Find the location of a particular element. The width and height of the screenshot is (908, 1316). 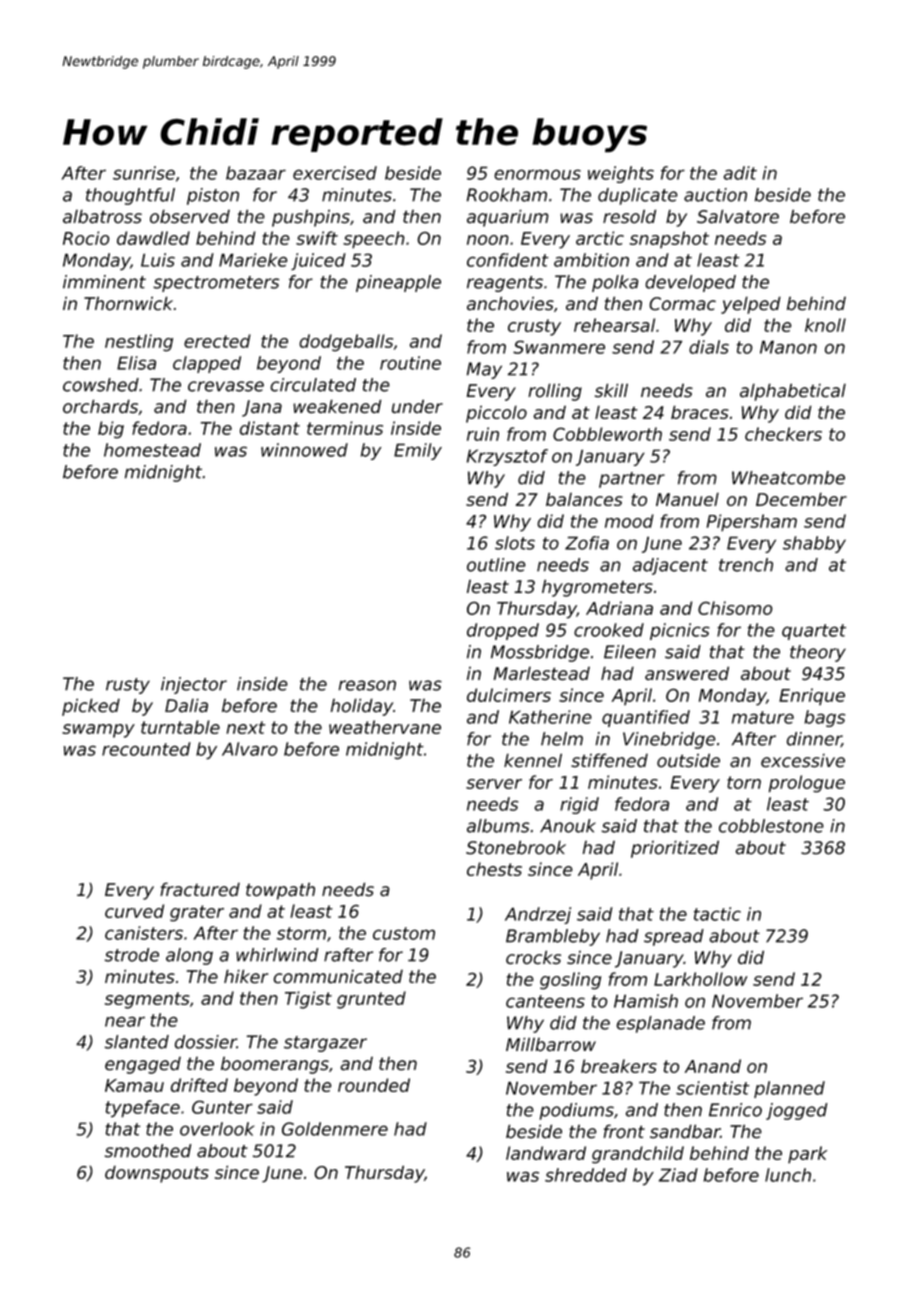

bags is located at coordinates (824, 718).
